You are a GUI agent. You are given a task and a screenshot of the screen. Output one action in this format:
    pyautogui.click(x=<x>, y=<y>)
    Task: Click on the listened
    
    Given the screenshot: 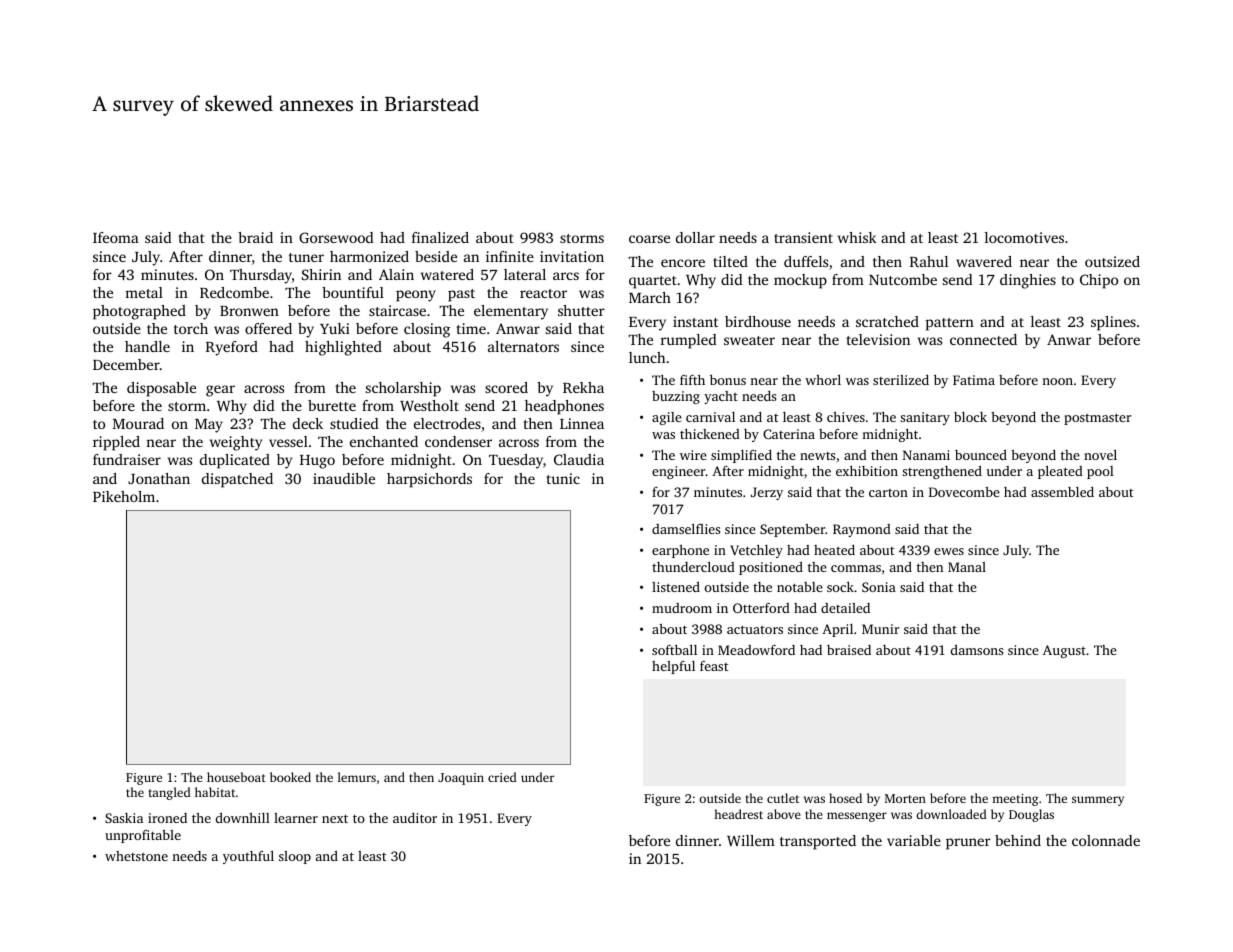 What is the action you would take?
    pyautogui.click(x=676, y=587)
